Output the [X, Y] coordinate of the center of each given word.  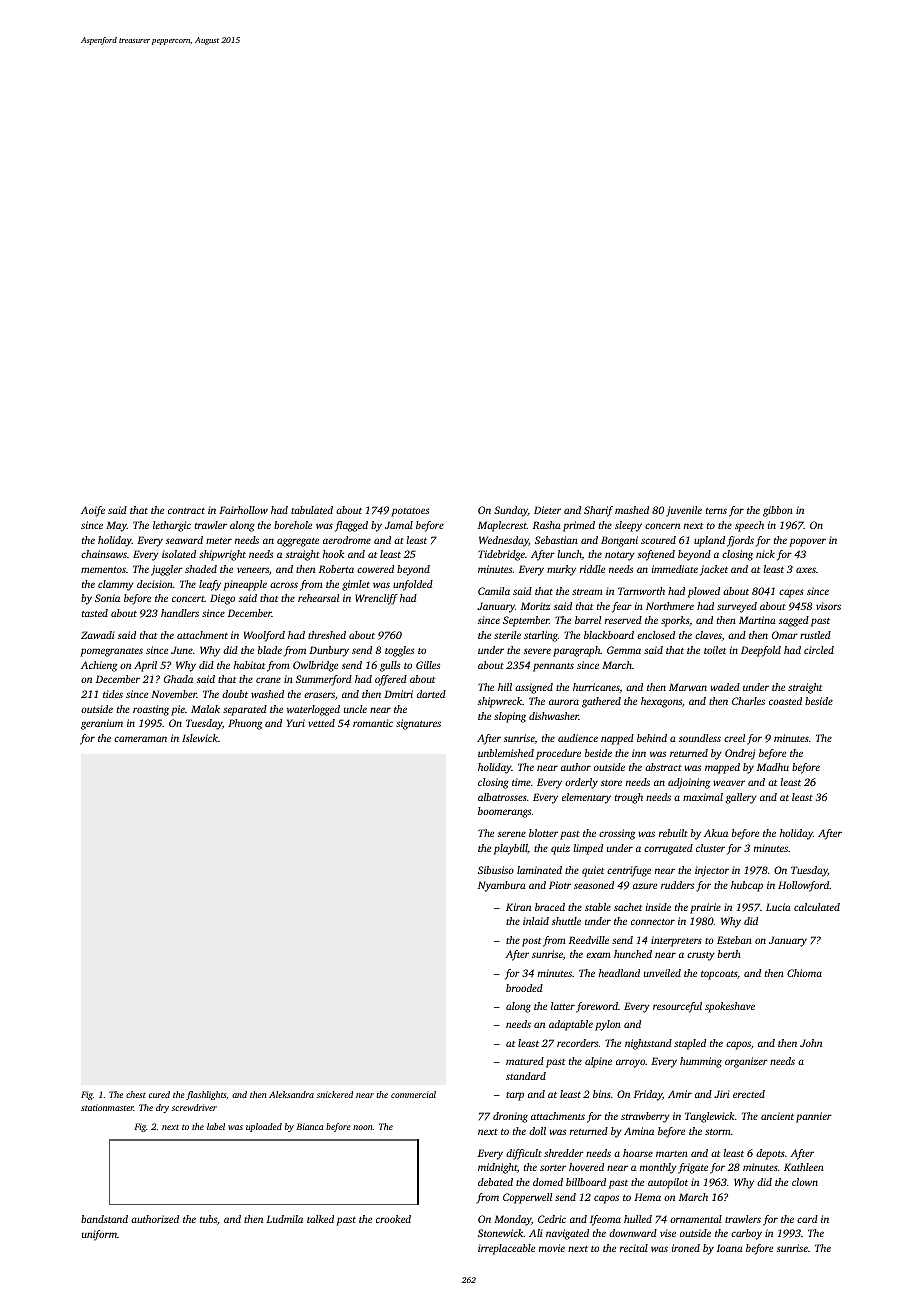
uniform [99, 1235]
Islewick [200, 738]
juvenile [684, 511]
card [807, 1219]
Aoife [93, 511]
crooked [393, 1219]
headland [619, 973]
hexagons [661, 702]
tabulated [312, 510]
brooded [524, 988]
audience [578, 738]
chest [136, 1094]
